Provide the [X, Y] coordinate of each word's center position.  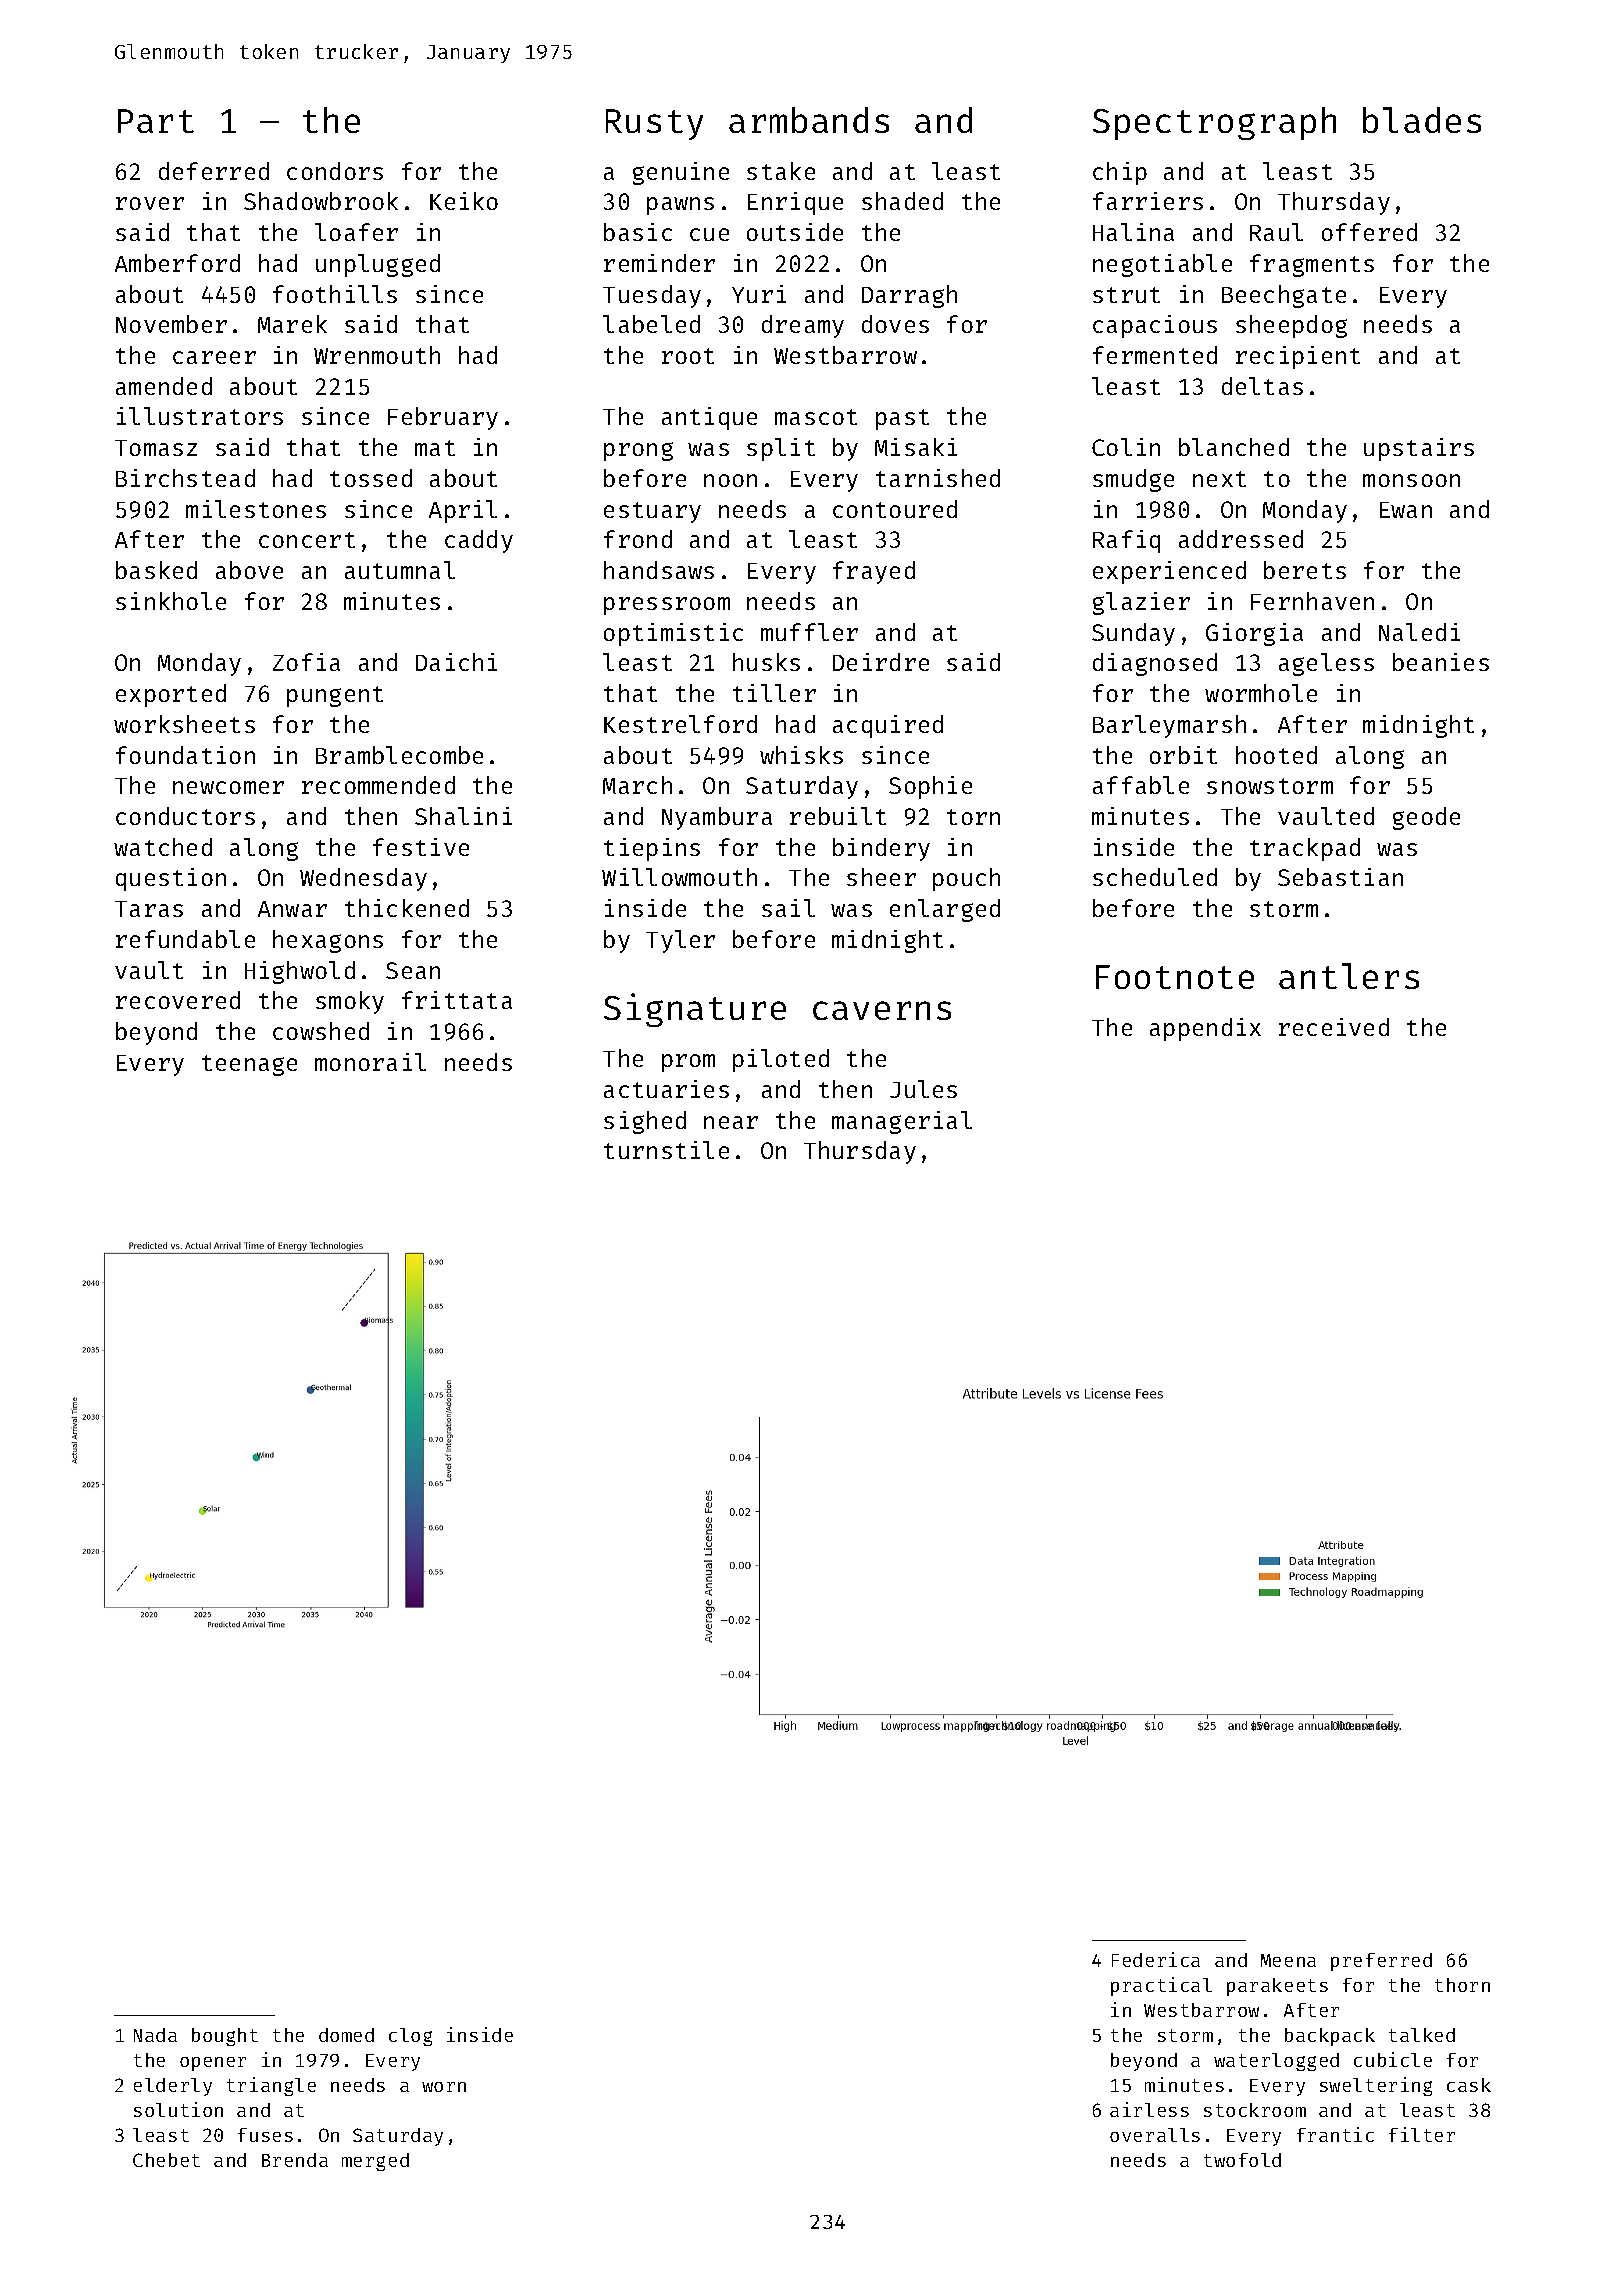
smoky [350, 1002]
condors [335, 171]
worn [444, 2087]
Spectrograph [1214, 123]
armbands [809, 120]
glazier [1141, 603]
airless [1149, 2109]
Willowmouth [679, 877]
